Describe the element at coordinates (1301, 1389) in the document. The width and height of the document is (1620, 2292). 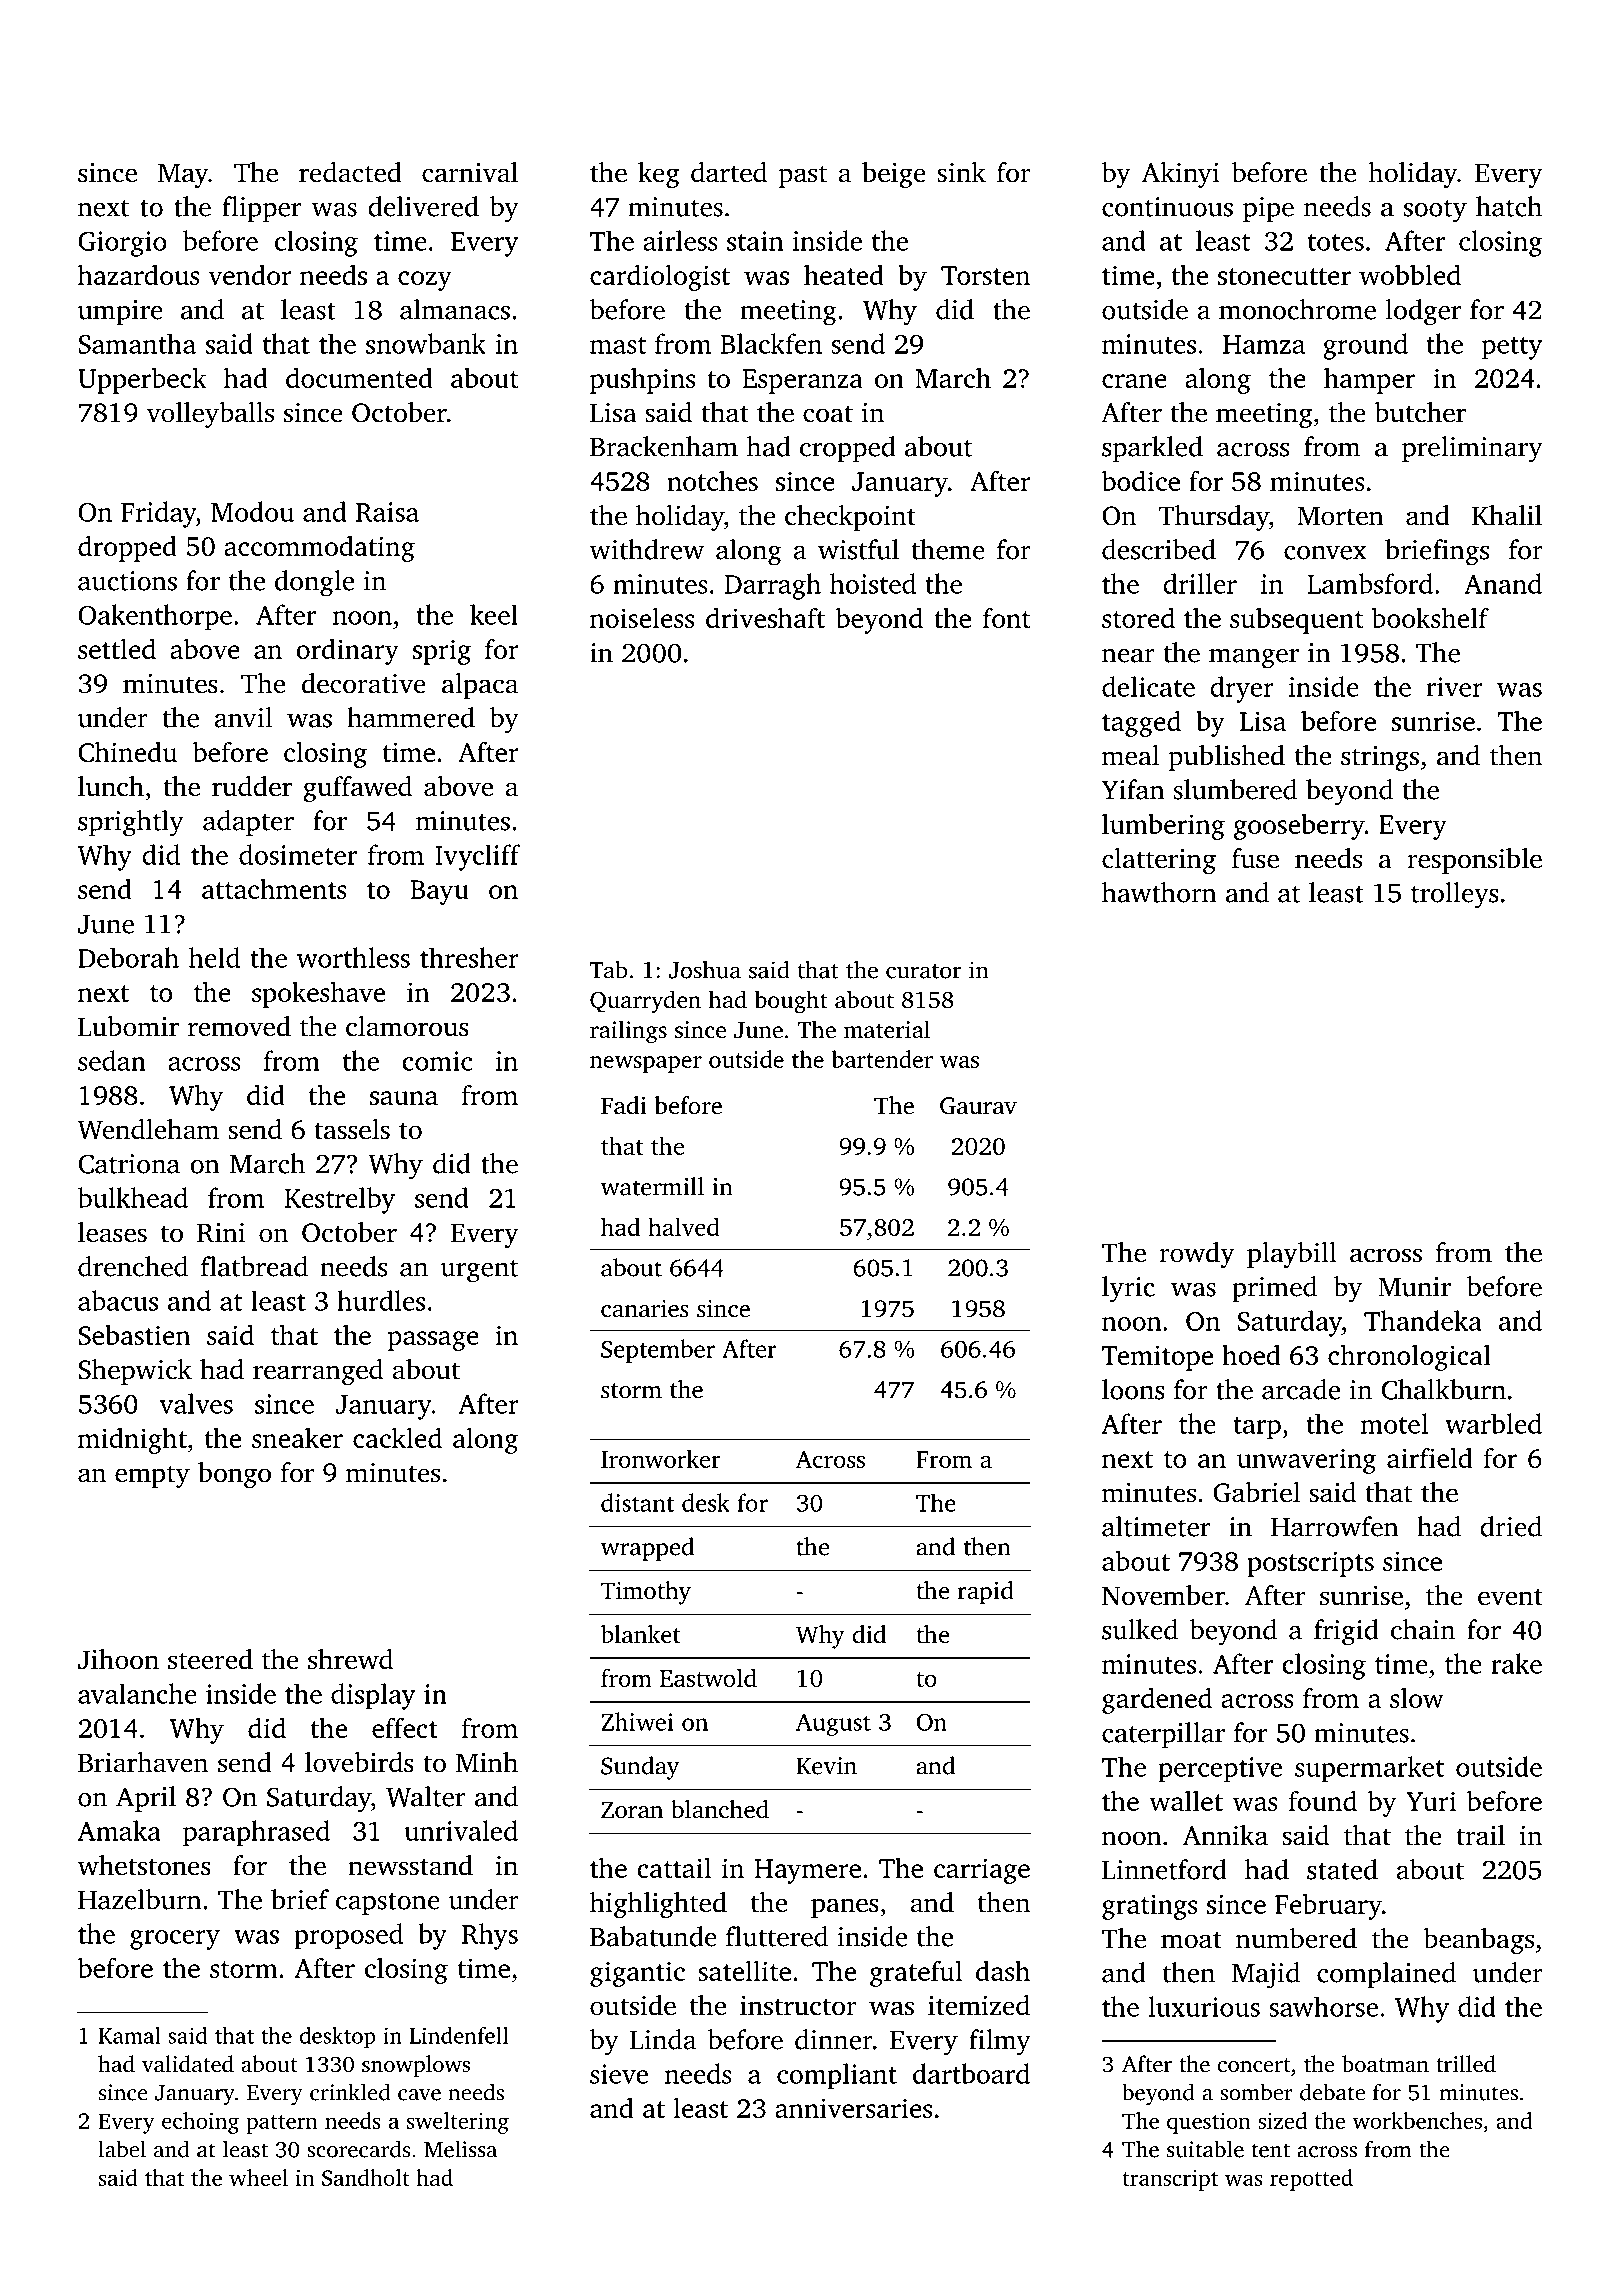
I see `arcade` at that location.
